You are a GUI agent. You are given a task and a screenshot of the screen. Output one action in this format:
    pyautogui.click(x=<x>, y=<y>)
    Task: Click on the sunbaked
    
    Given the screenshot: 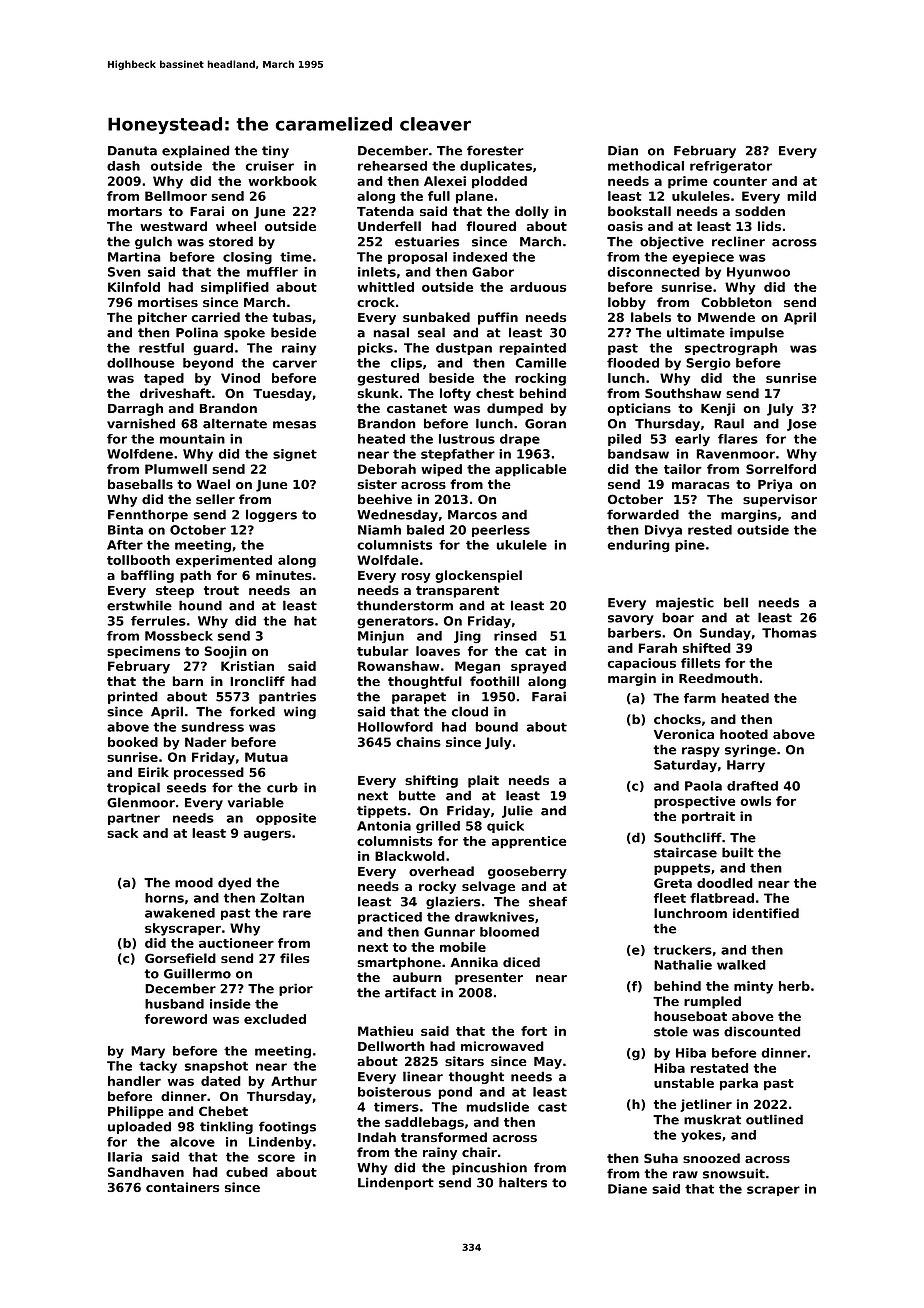 What is the action you would take?
    pyautogui.click(x=436, y=317)
